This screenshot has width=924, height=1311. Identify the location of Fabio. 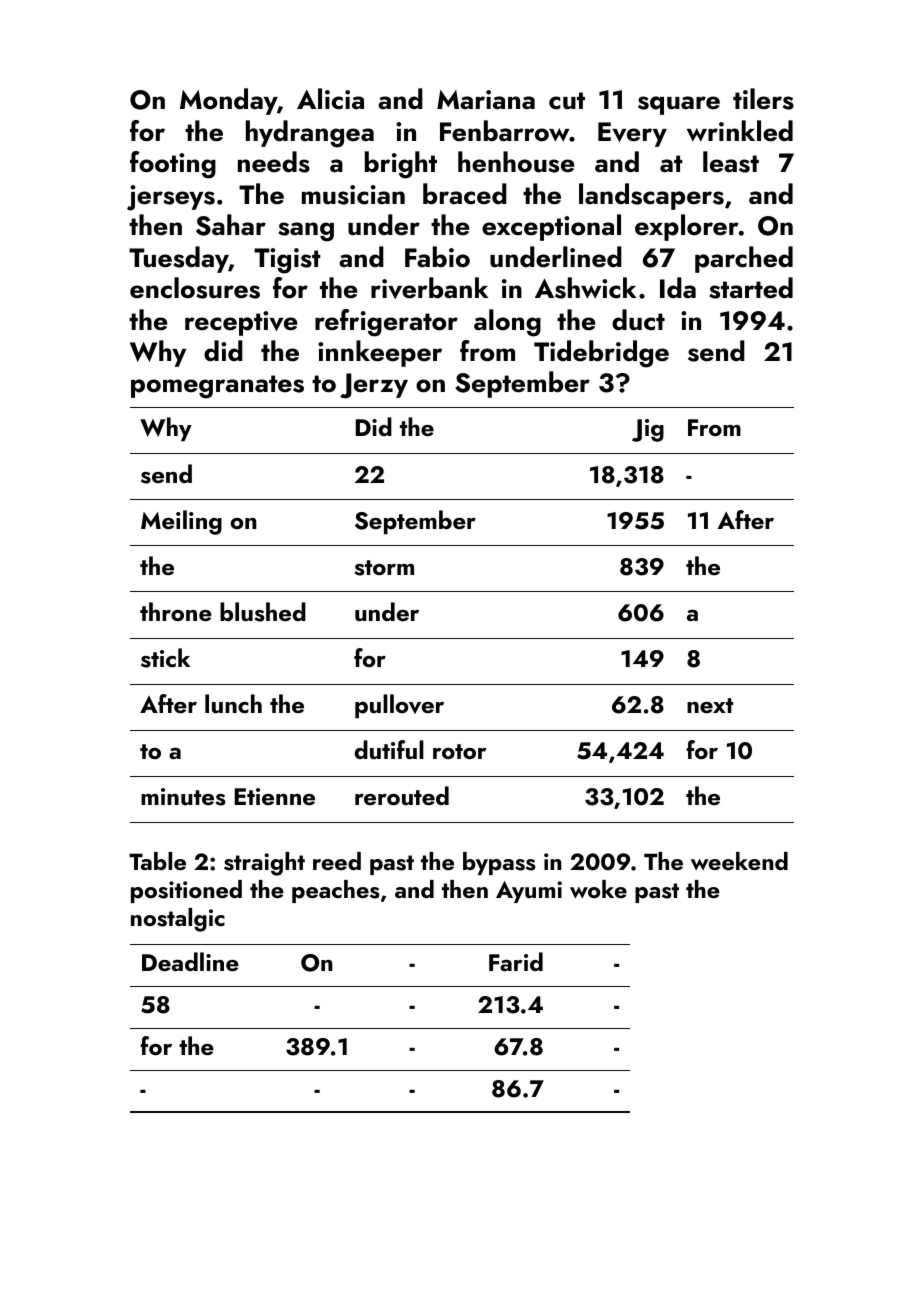
(437, 257).
